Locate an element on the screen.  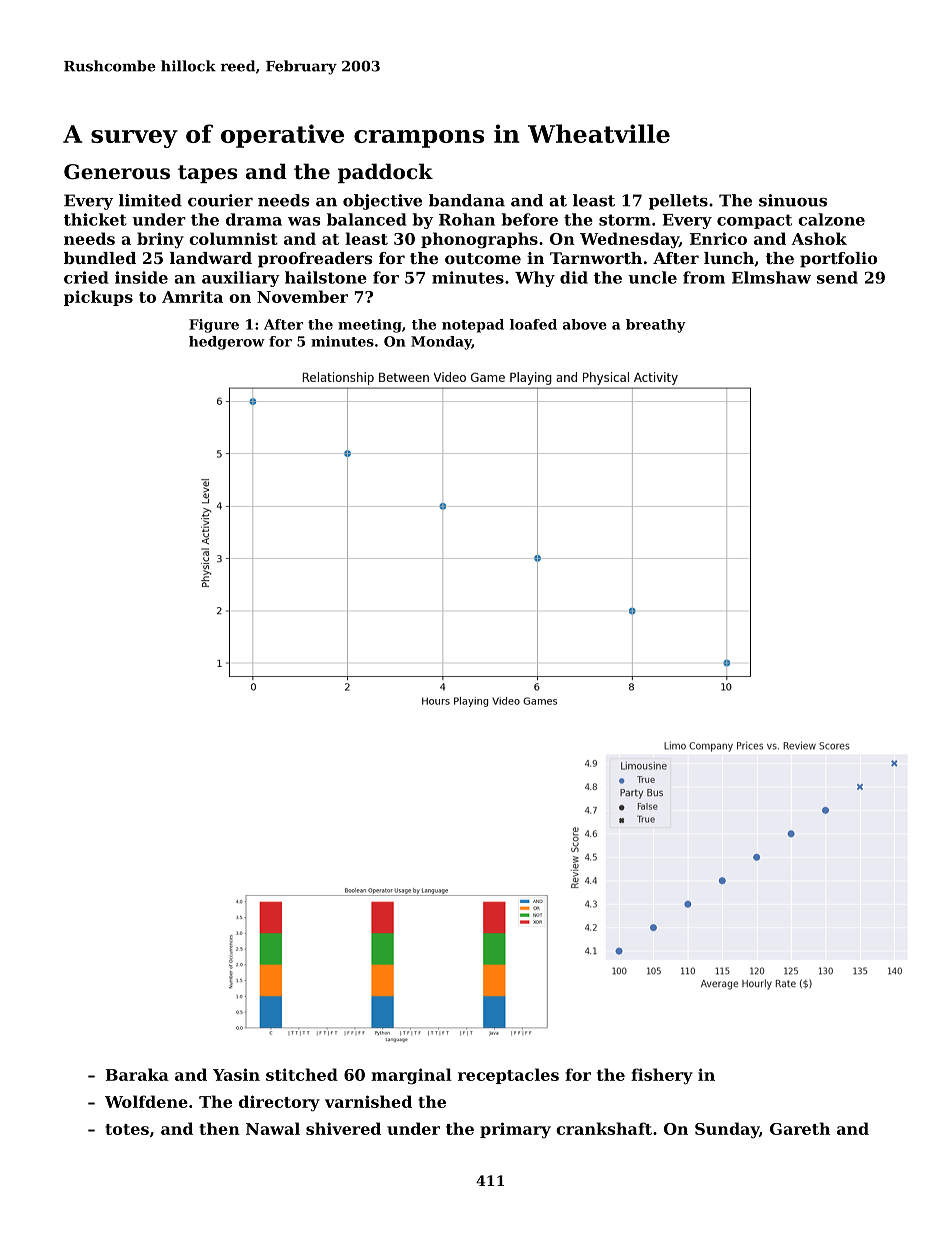
send is located at coordinates (837, 277).
